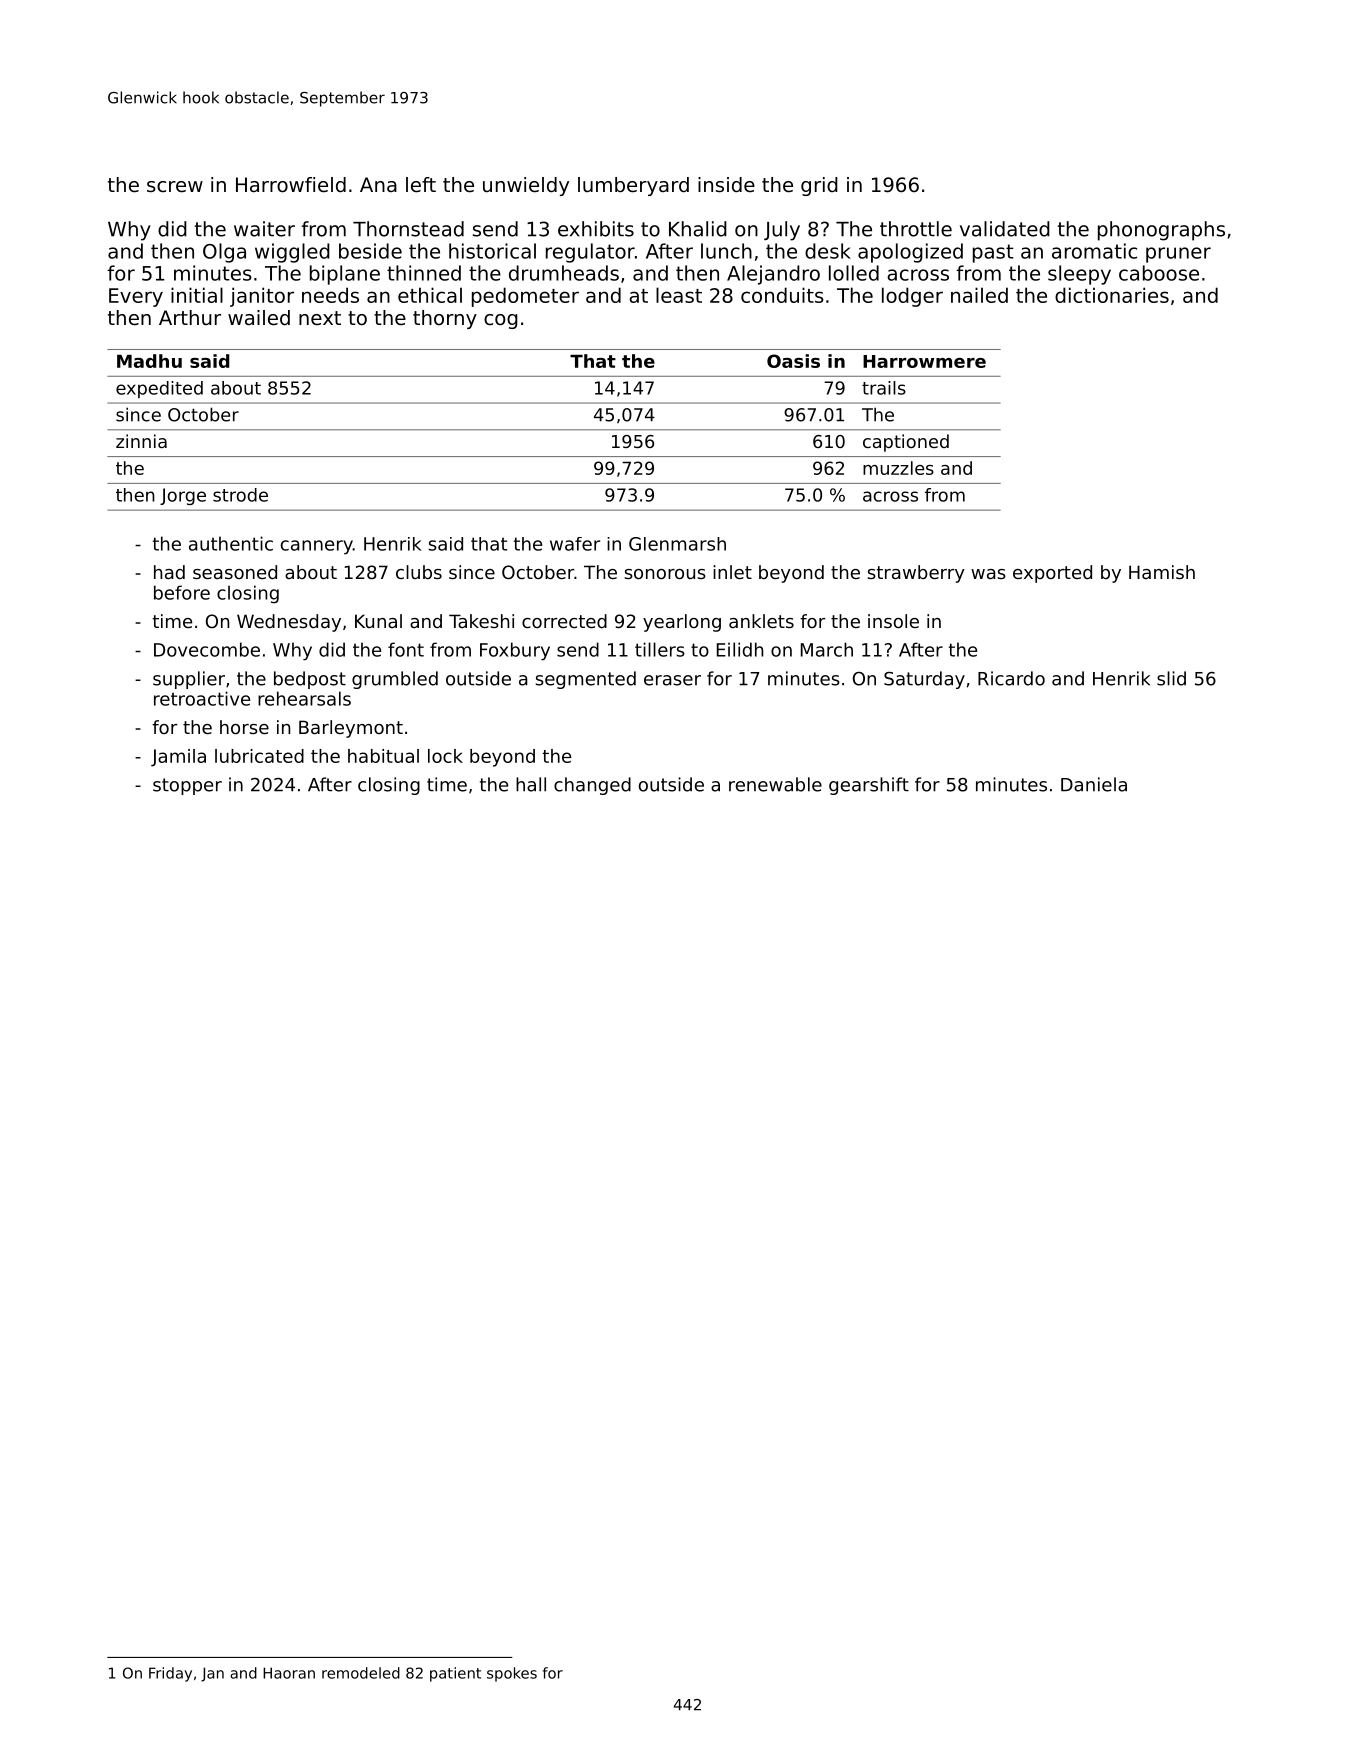 The image size is (1346, 1742). Describe the element at coordinates (512, 1674) in the screenshot. I see `spokes` at that location.
